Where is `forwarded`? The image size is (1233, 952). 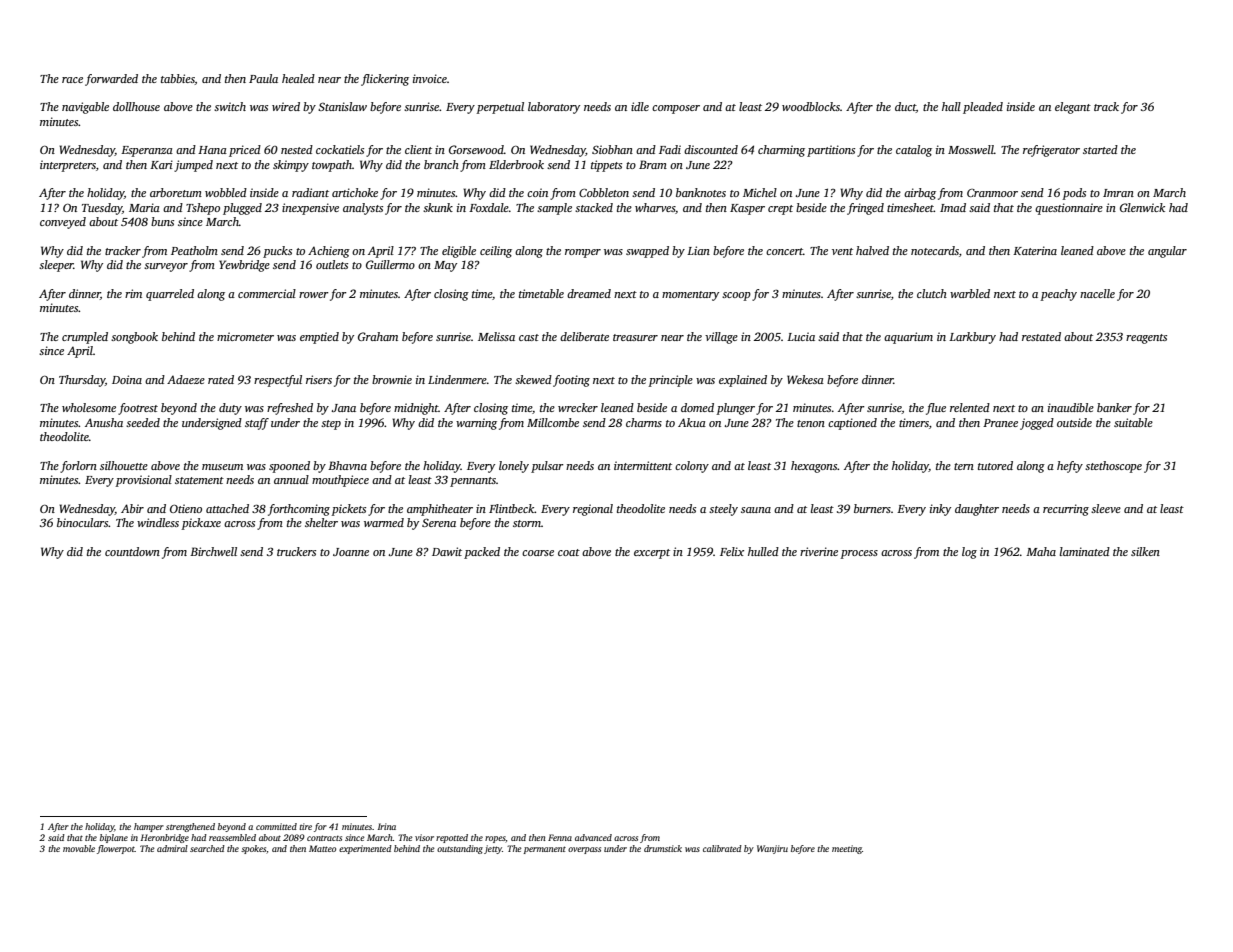 forwarded is located at coordinates (111, 80).
